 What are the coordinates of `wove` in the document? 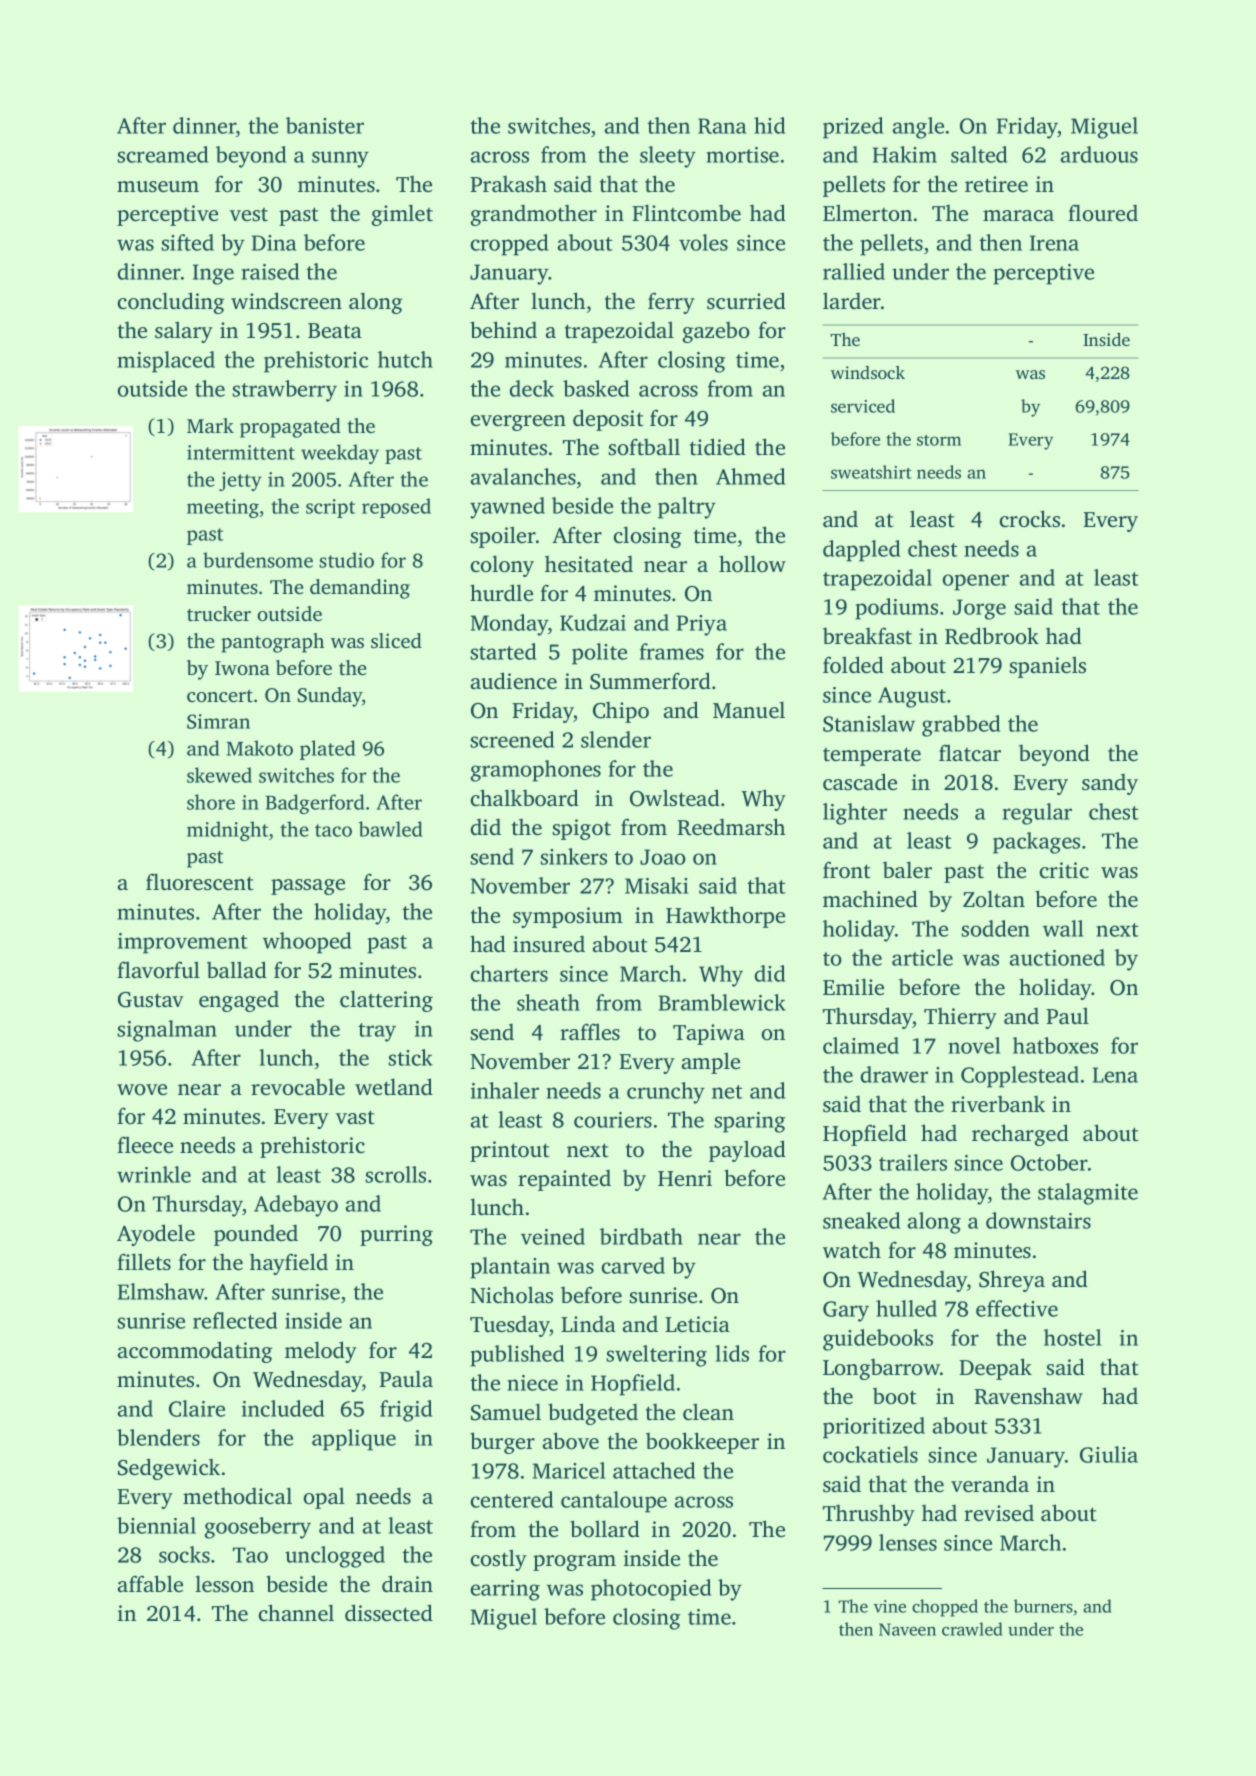 It's located at (142, 1089).
